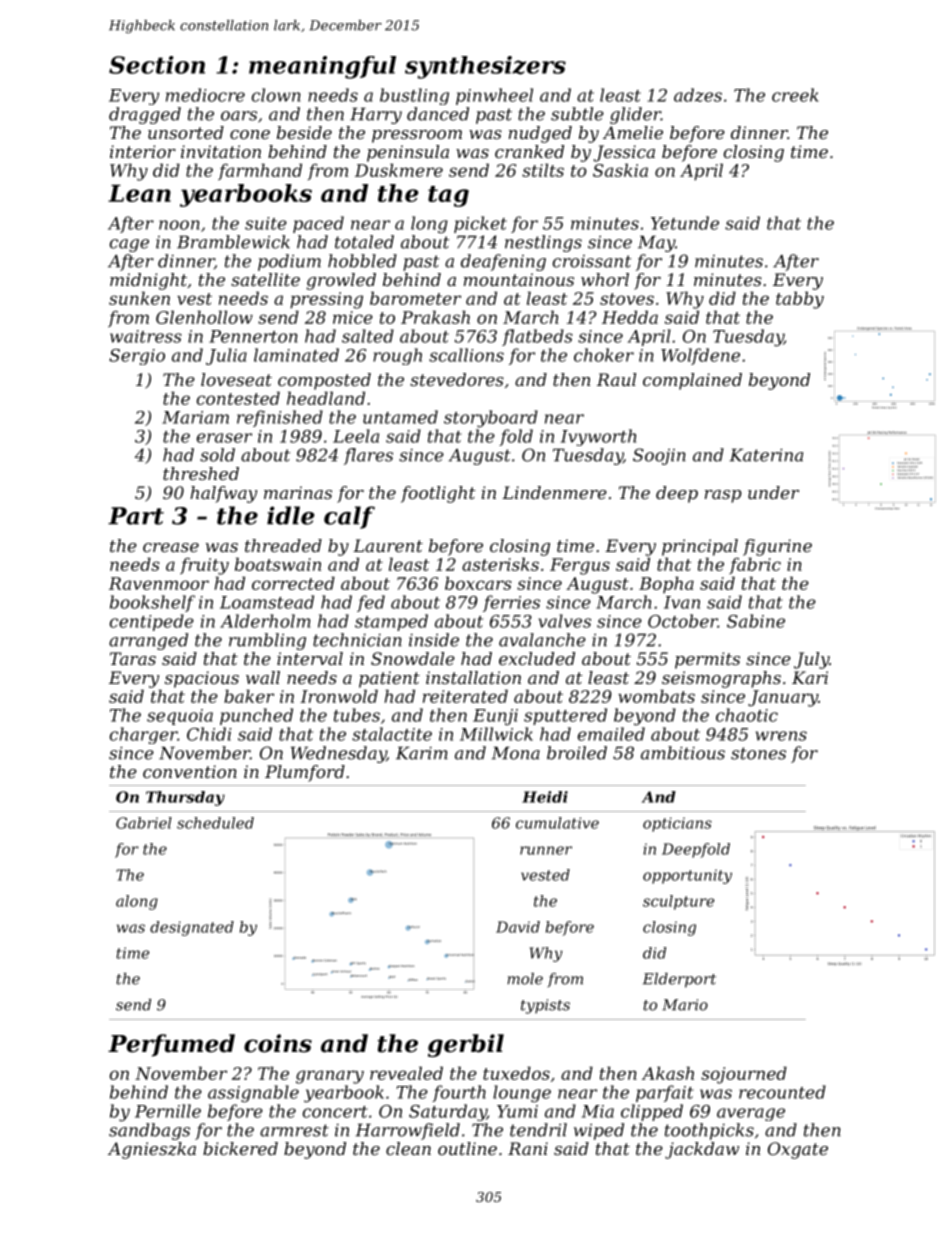  What do you see at coordinates (467, 1148) in the image?
I see `outline` at bounding box center [467, 1148].
